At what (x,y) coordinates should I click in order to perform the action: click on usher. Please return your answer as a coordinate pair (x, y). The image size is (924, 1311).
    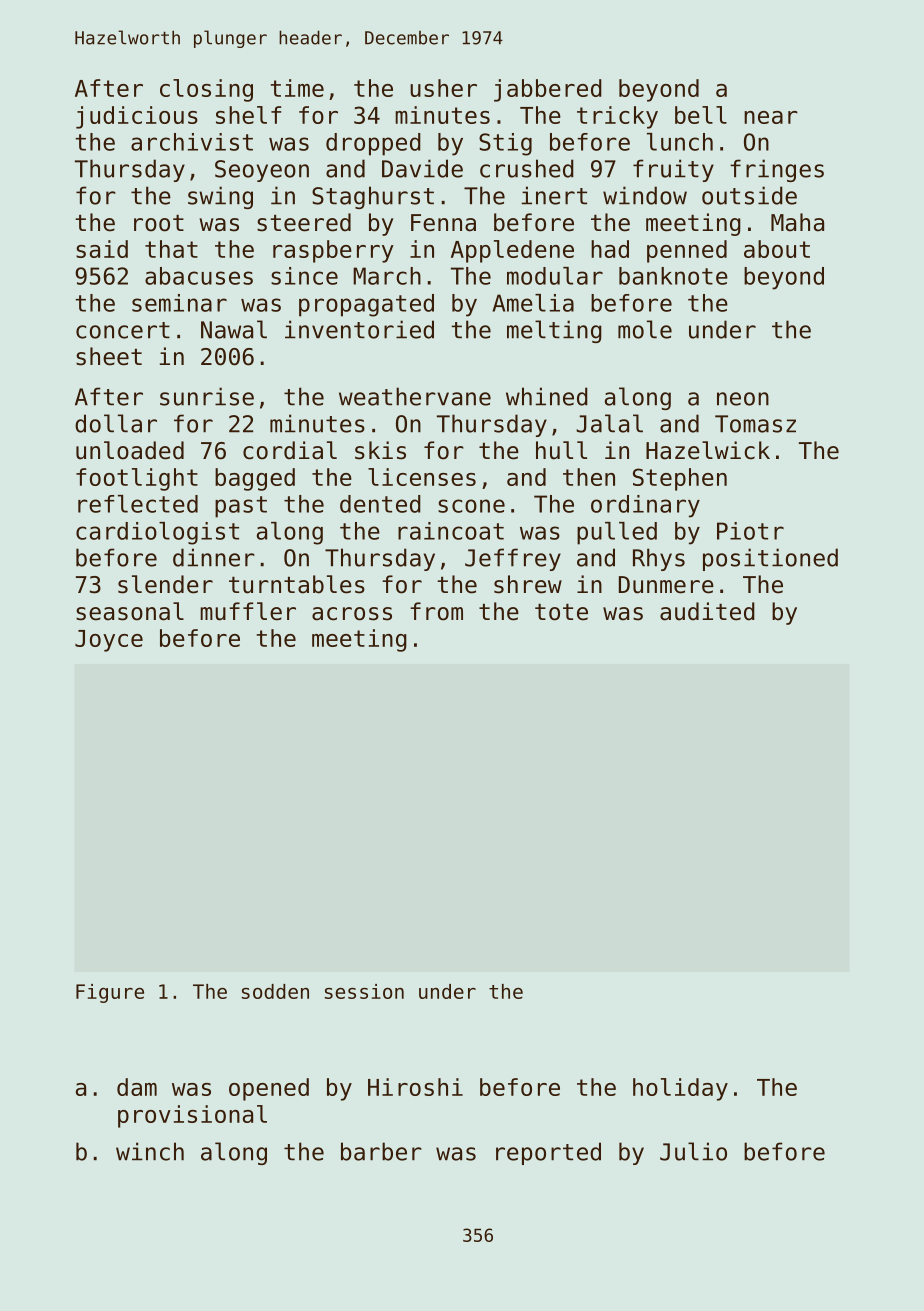
    Looking at the image, I should click on (443, 88).
